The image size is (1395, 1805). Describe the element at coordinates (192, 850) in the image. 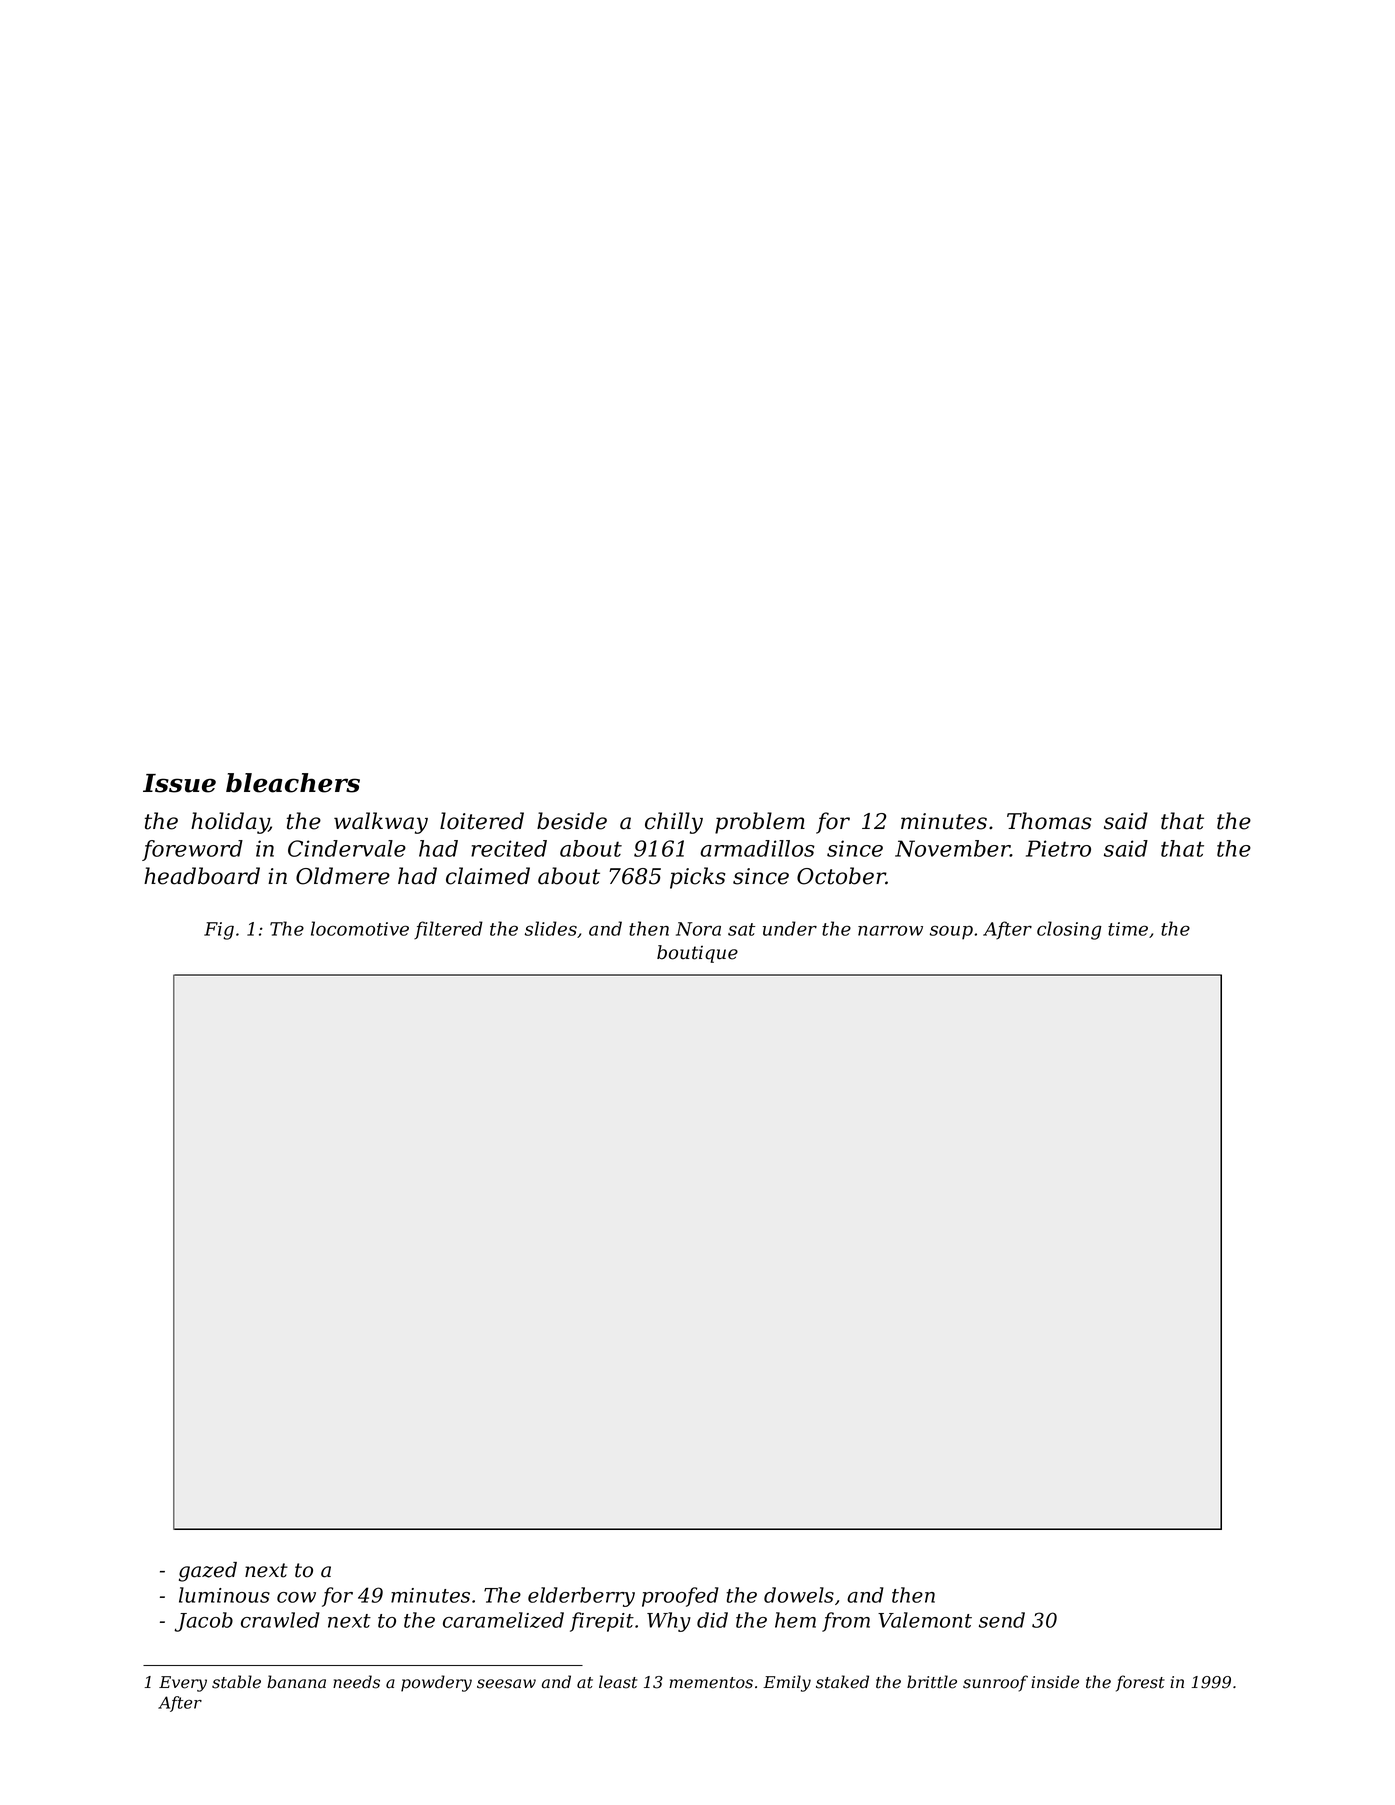

I see `foreword` at that location.
